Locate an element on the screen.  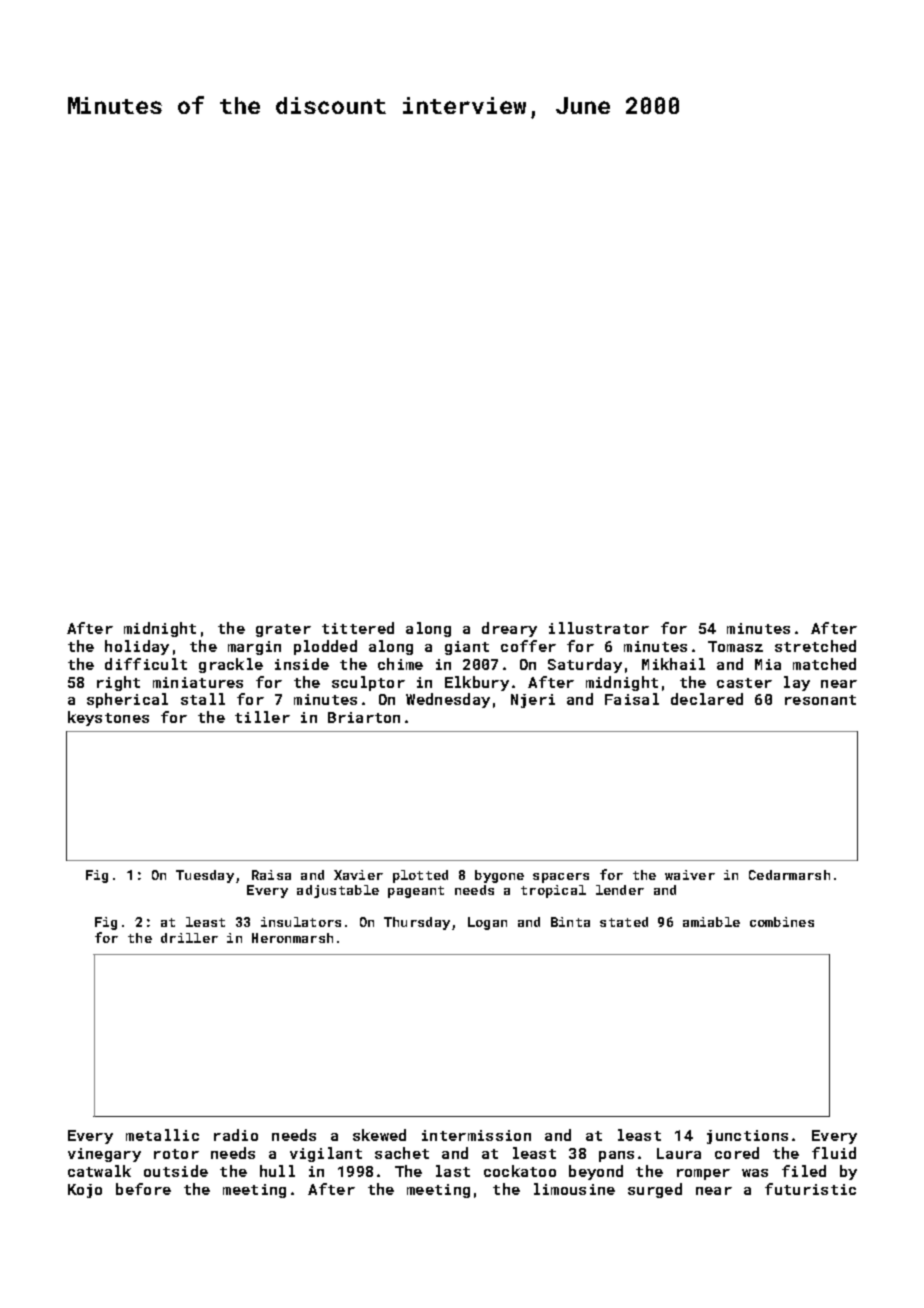
stated is located at coordinates (624, 922).
